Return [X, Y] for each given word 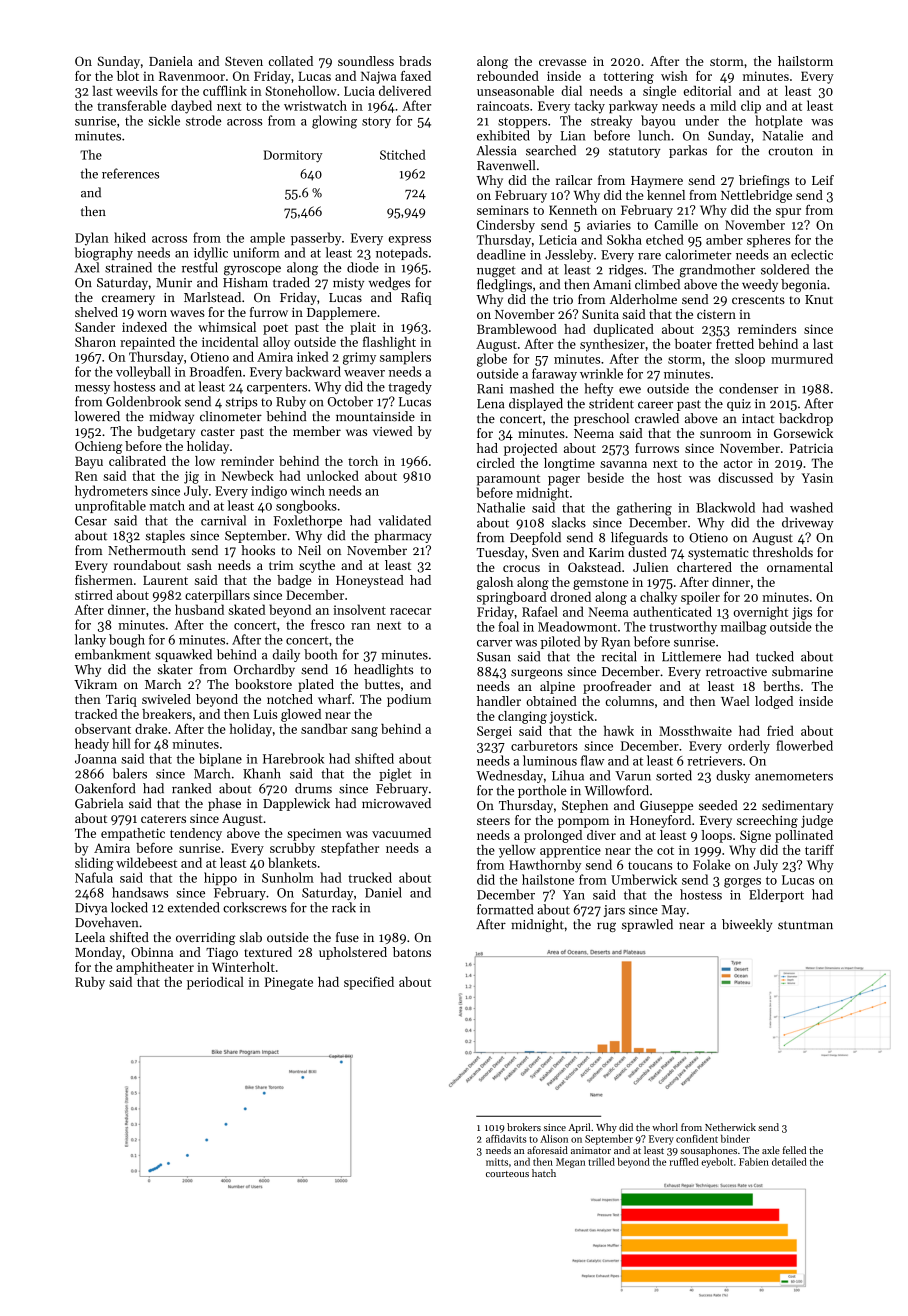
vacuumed [401, 833]
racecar [410, 611]
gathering [644, 509]
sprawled [647, 925]
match [167, 505]
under [702, 120]
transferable [131, 105]
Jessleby [569, 255]
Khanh [262, 773]
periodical [215, 983]
